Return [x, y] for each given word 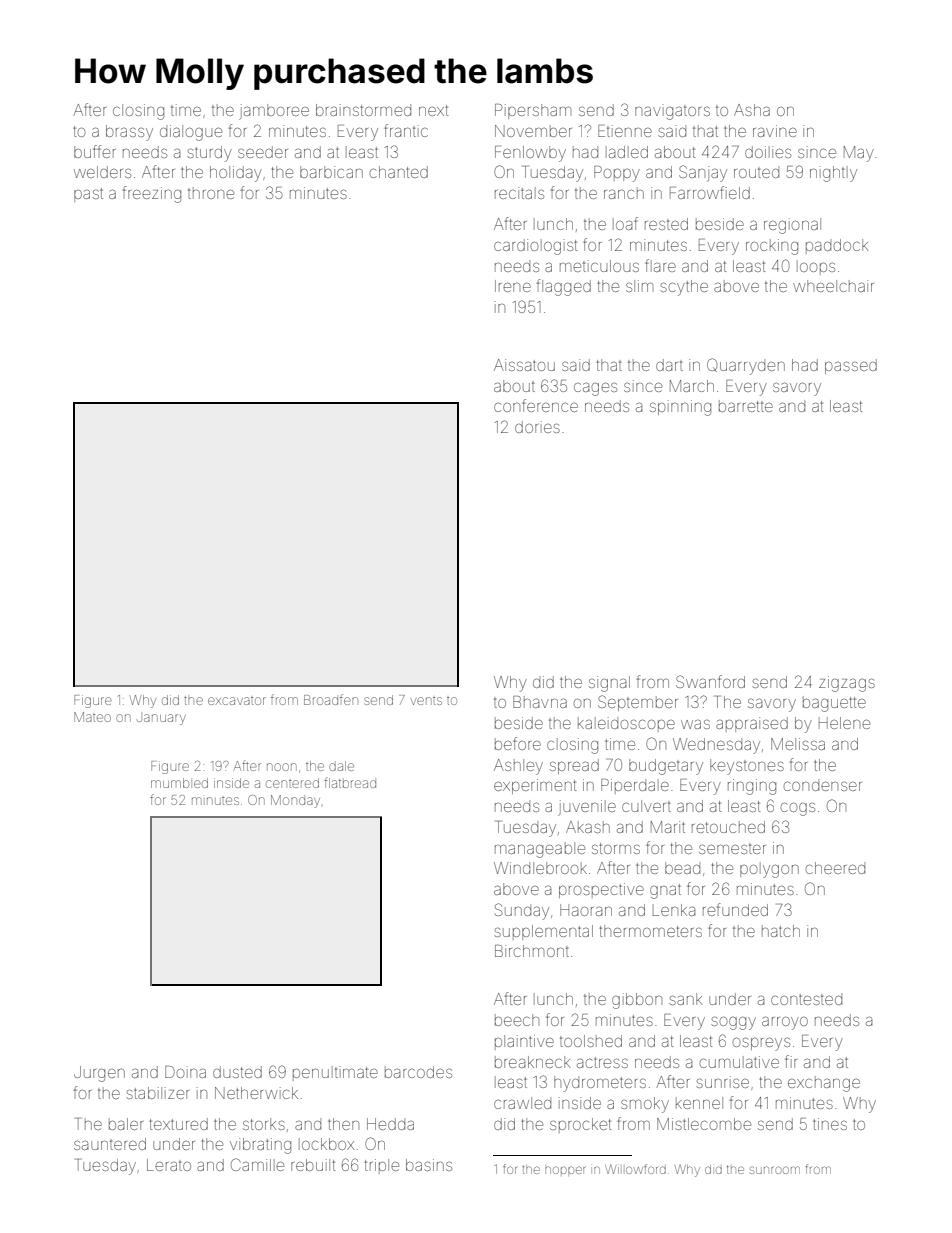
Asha [752, 110]
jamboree [274, 112]
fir [791, 1061]
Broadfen [331, 699]
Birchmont [532, 951]
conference [536, 405]
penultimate [335, 1073]
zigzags [847, 684]
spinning [680, 408]
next [433, 110]
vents [426, 701]
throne [211, 193]
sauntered [110, 1144]
